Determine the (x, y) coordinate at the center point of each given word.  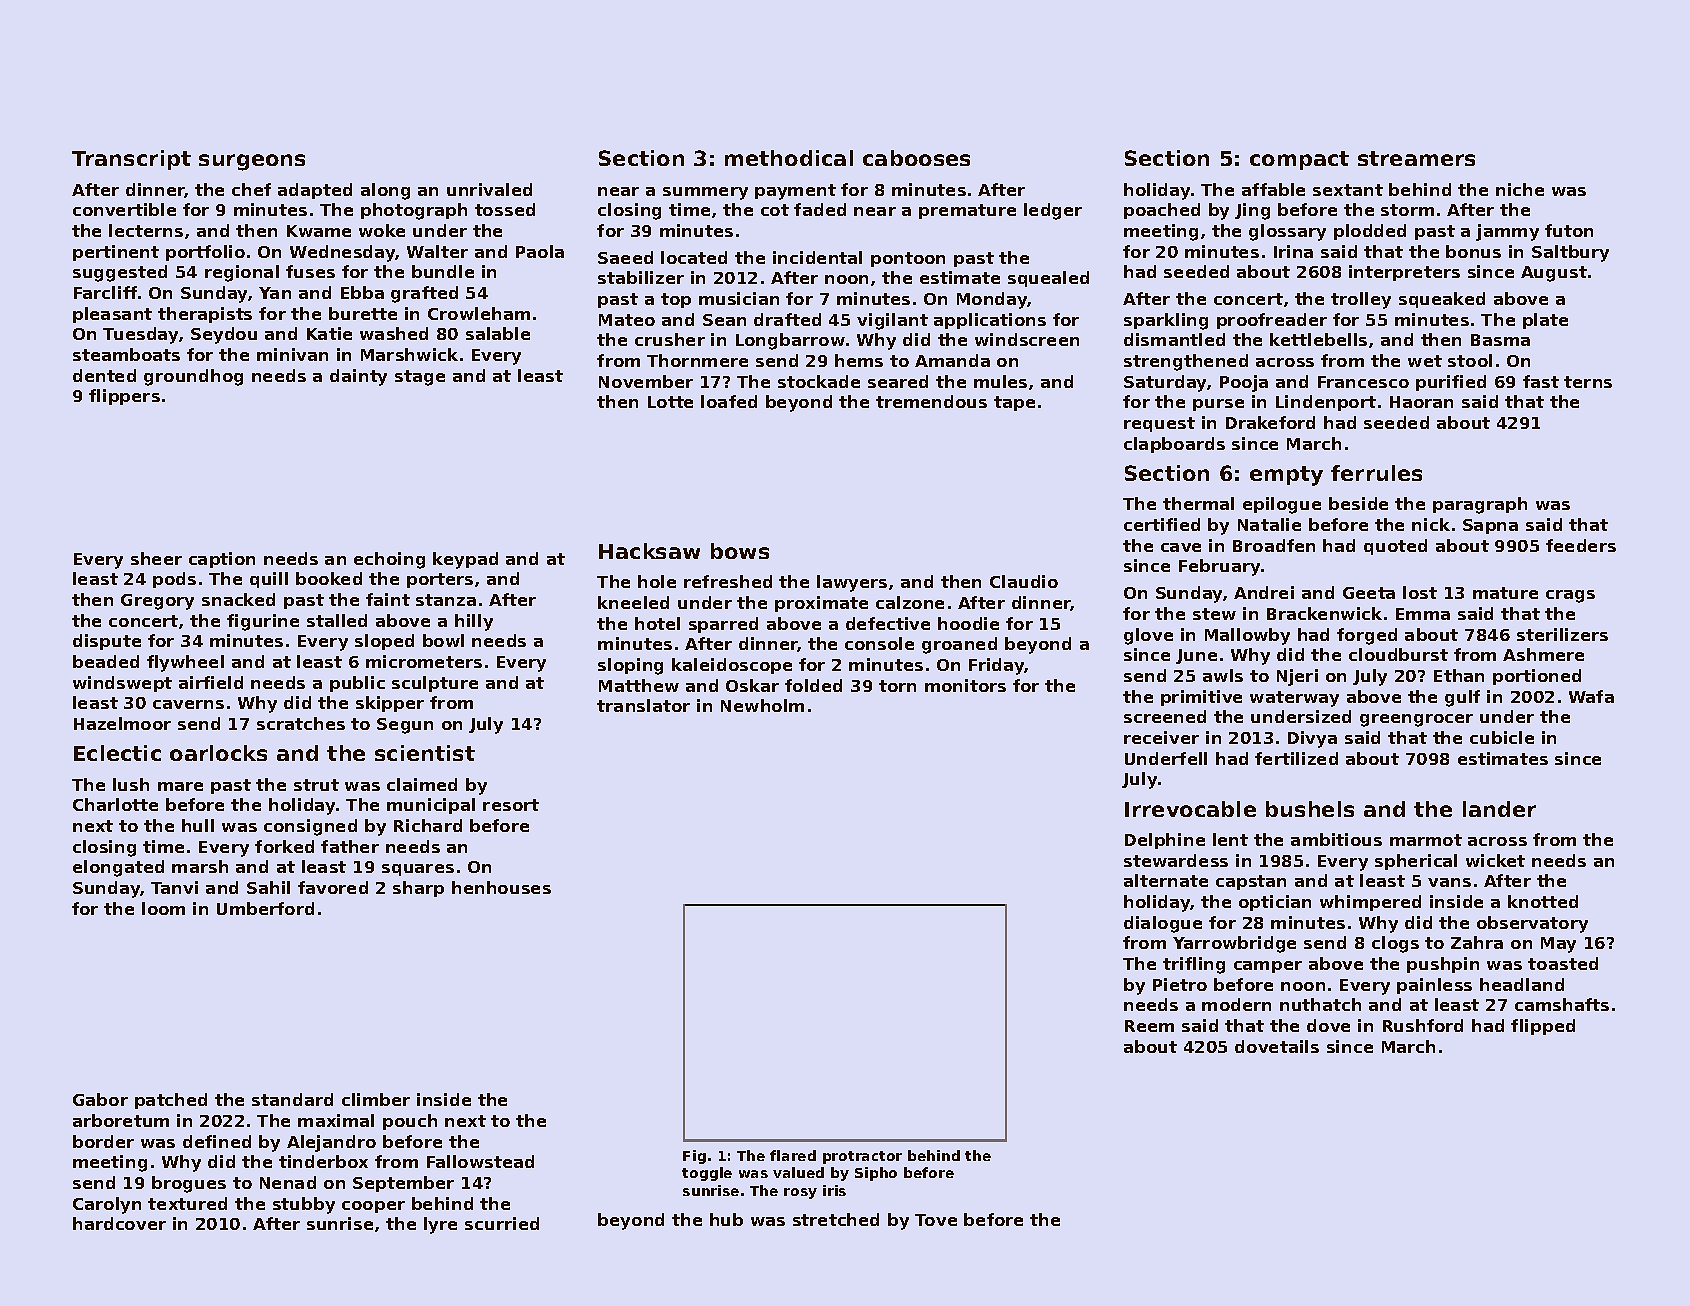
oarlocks (218, 753)
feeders (1581, 545)
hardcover (119, 1223)
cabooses (916, 158)
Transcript (131, 160)
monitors (965, 685)
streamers (1416, 158)
